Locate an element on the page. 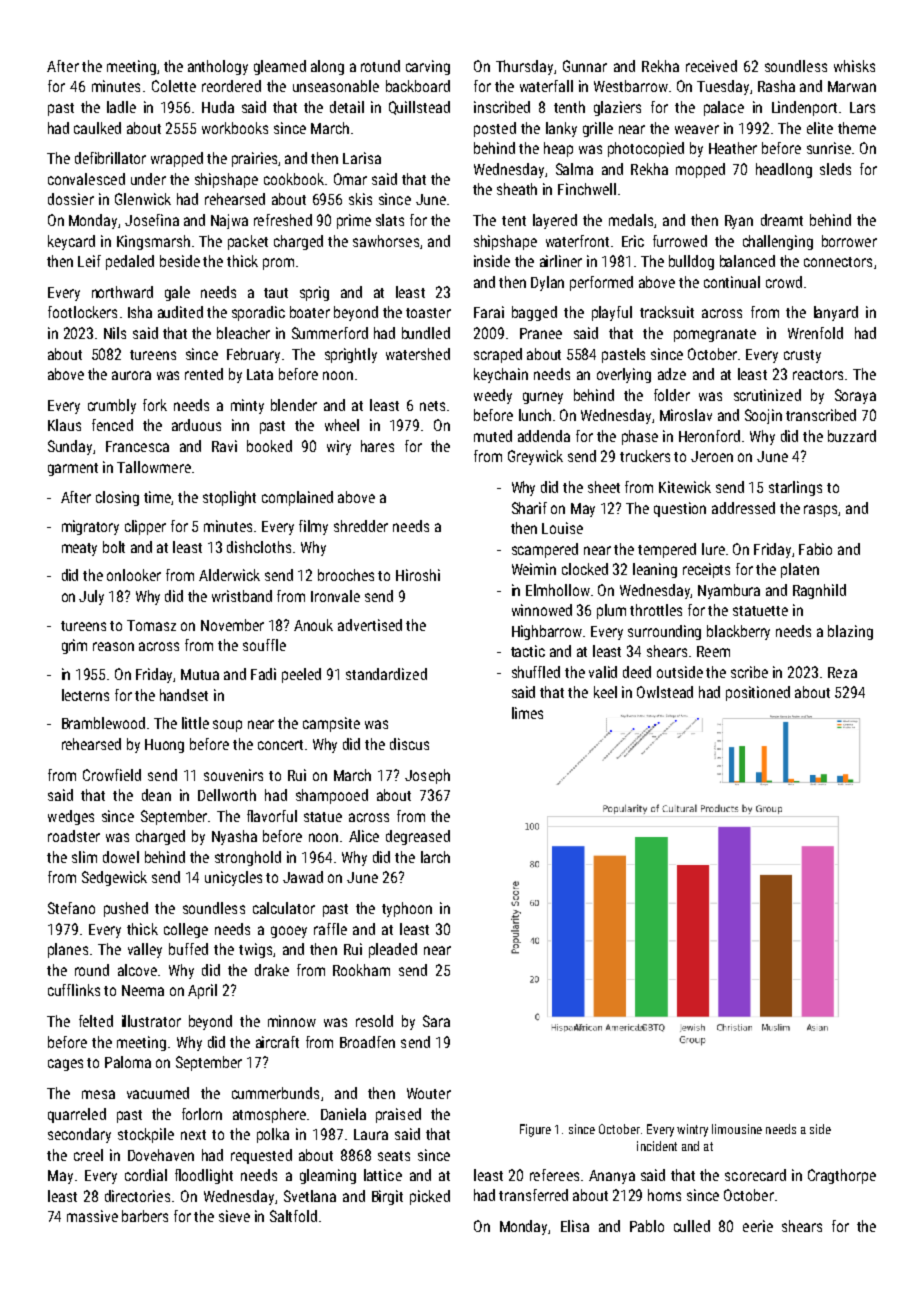 The image size is (924, 1308). workbooks is located at coordinates (235, 128).
